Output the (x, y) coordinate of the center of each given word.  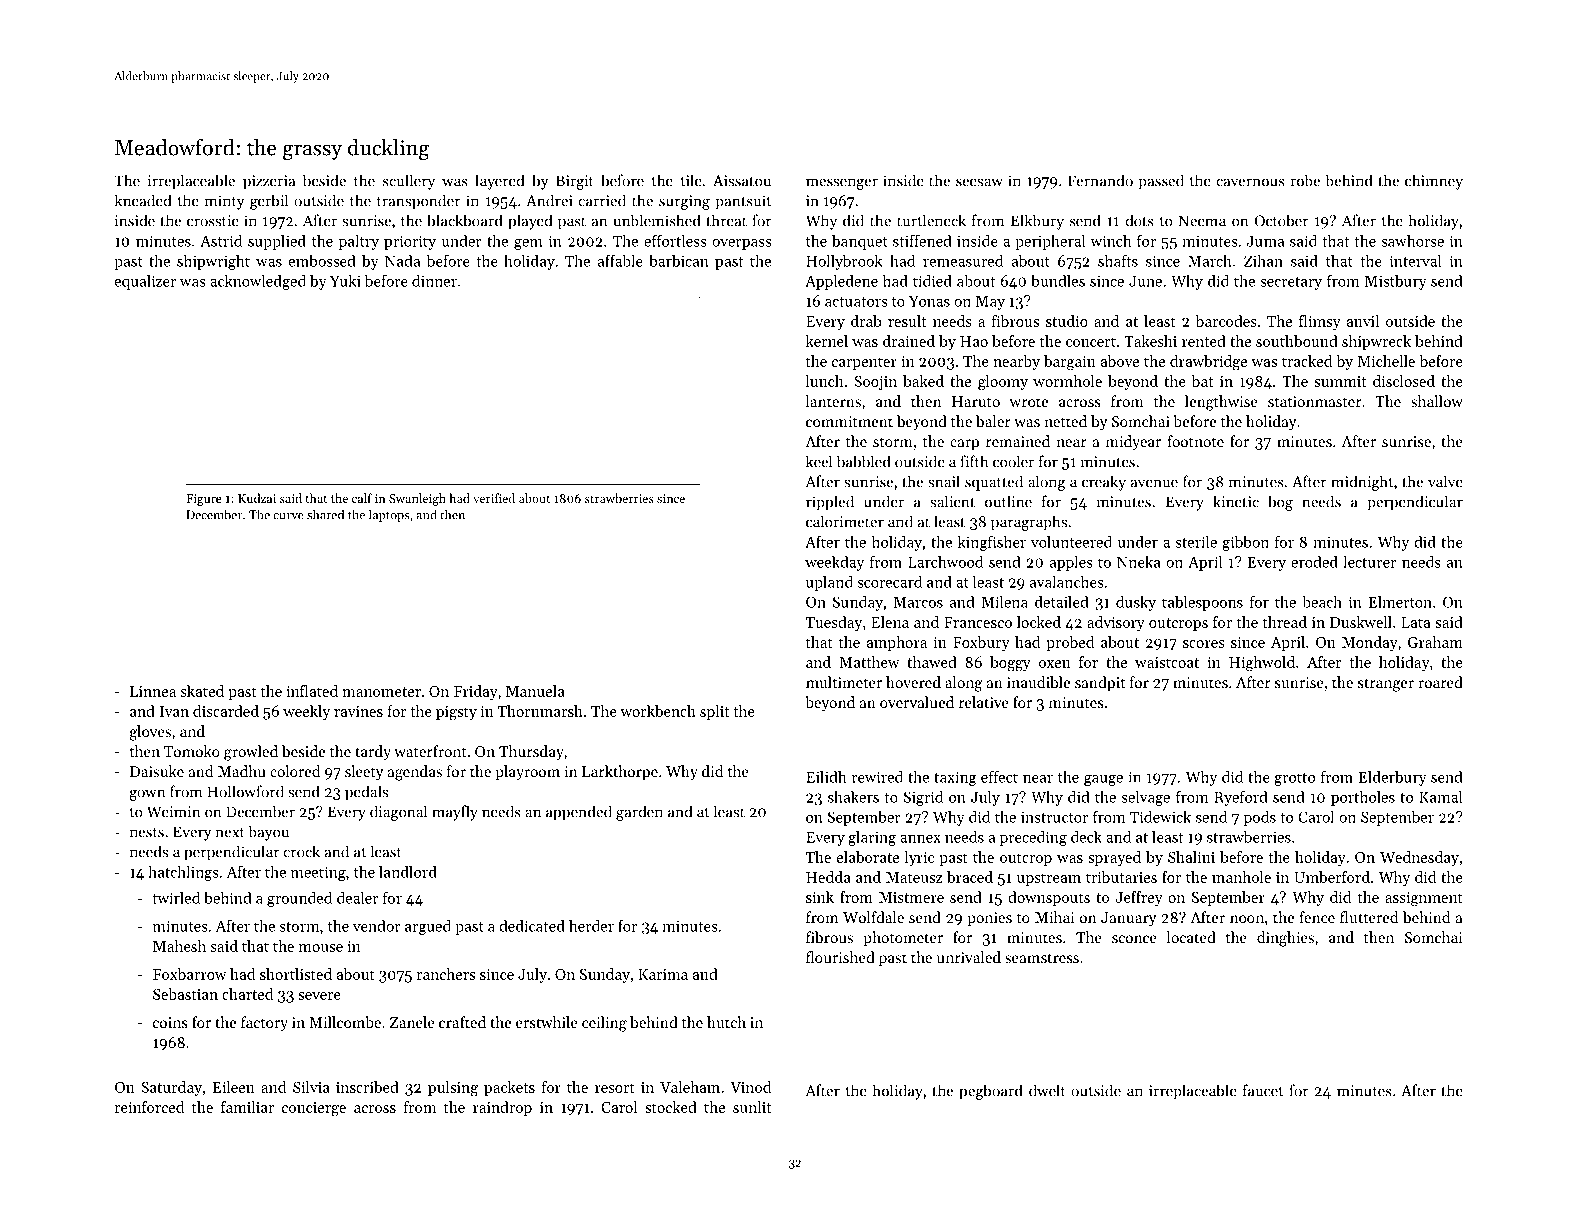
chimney (1434, 182)
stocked (671, 1107)
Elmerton (1400, 602)
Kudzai (257, 498)
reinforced (149, 1107)
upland (829, 583)
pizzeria (269, 182)
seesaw (979, 182)
